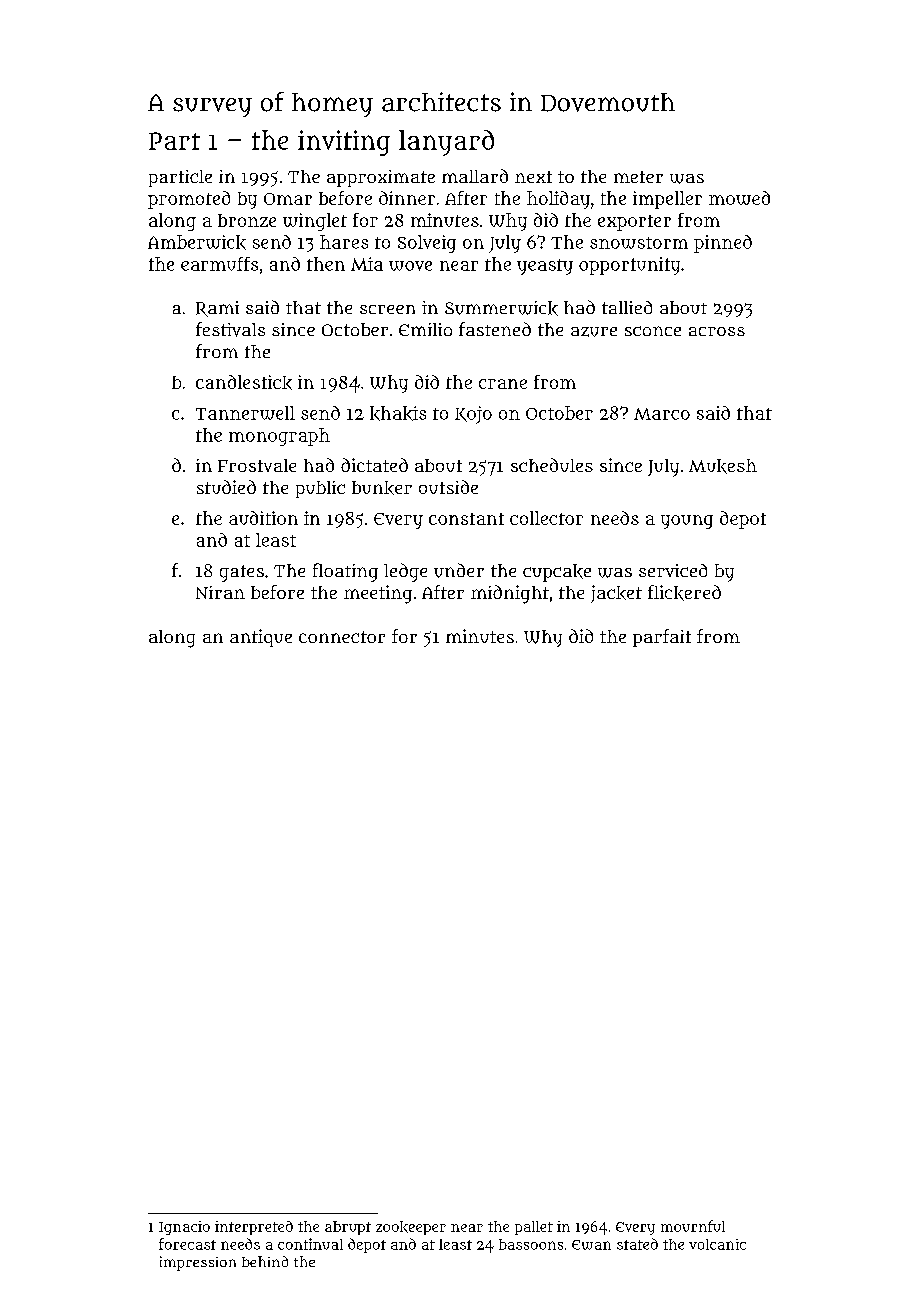 The width and height of the screenshot is (924, 1314). What do you see at coordinates (693, 1226) in the screenshot?
I see `mournful` at bounding box center [693, 1226].
